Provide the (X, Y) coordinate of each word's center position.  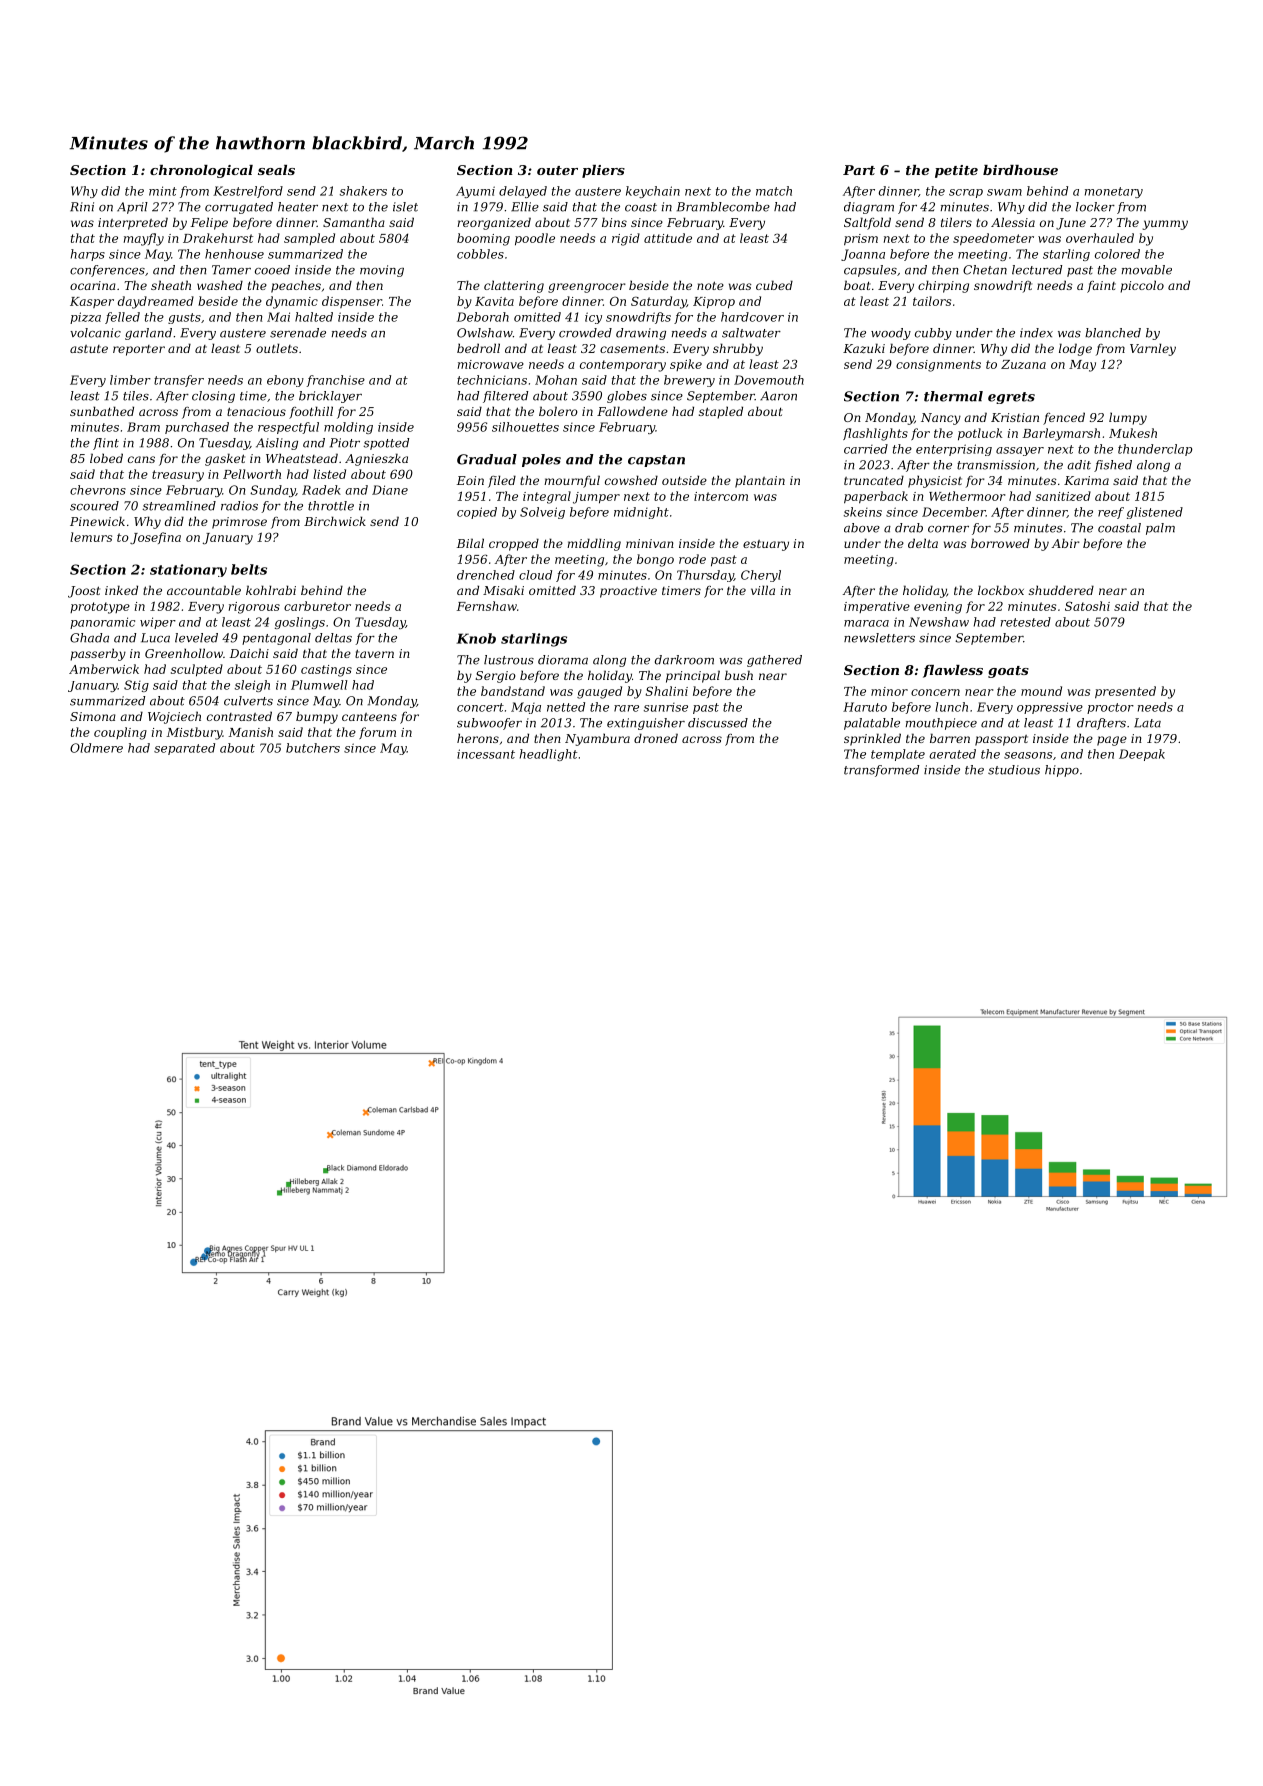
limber (130, 380)
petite (956, 171)
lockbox (1001, 590)
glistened (1155, 513)
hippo (1062, 771)
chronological (201, 171)
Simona (93, 716)
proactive (628, 592)
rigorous (254, 608)
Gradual (487, 459)
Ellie (525, 207)
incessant (486, 754)
